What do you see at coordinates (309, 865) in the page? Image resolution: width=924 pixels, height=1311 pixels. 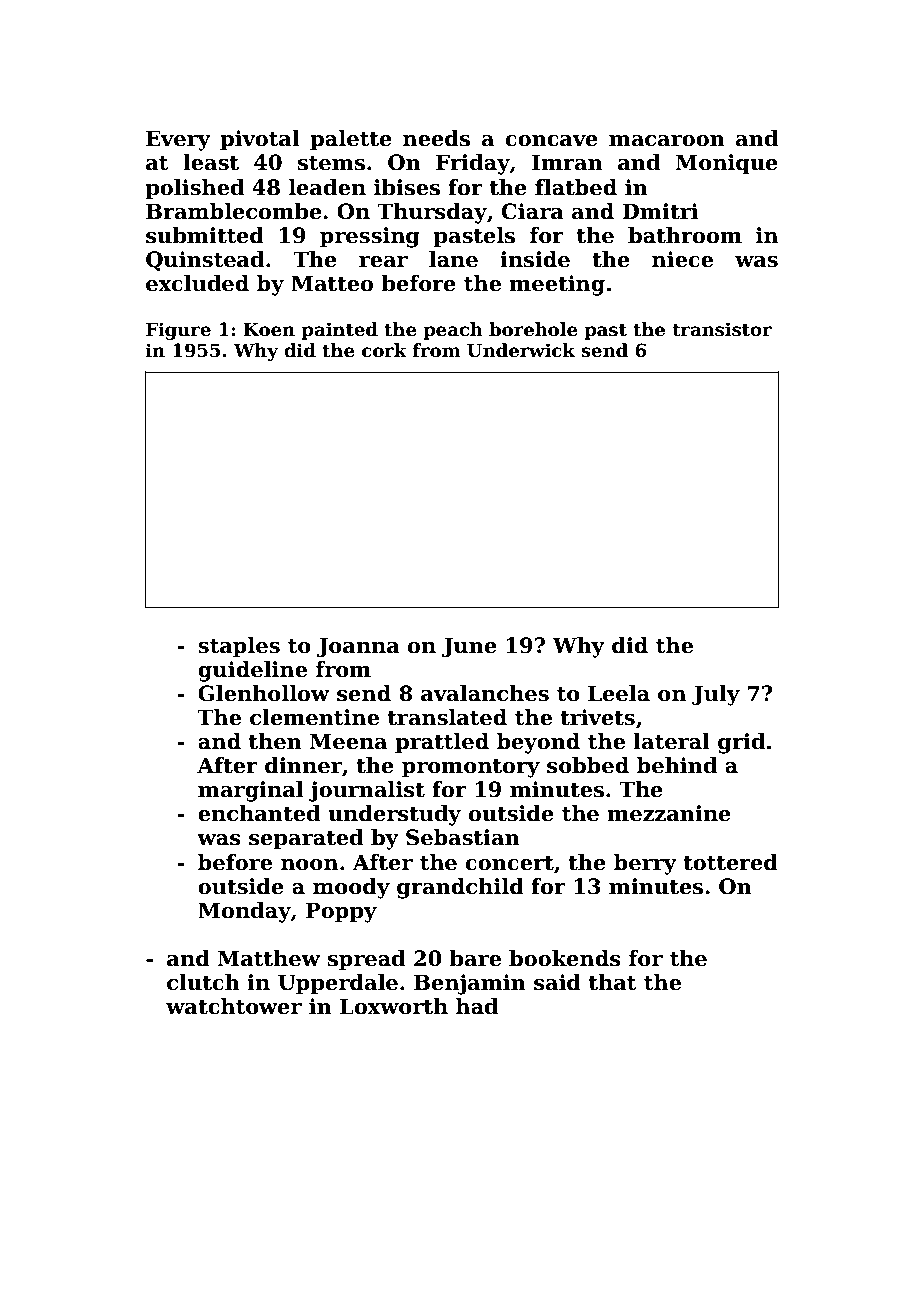 I see `noon` at bounding box center [309, 865].
